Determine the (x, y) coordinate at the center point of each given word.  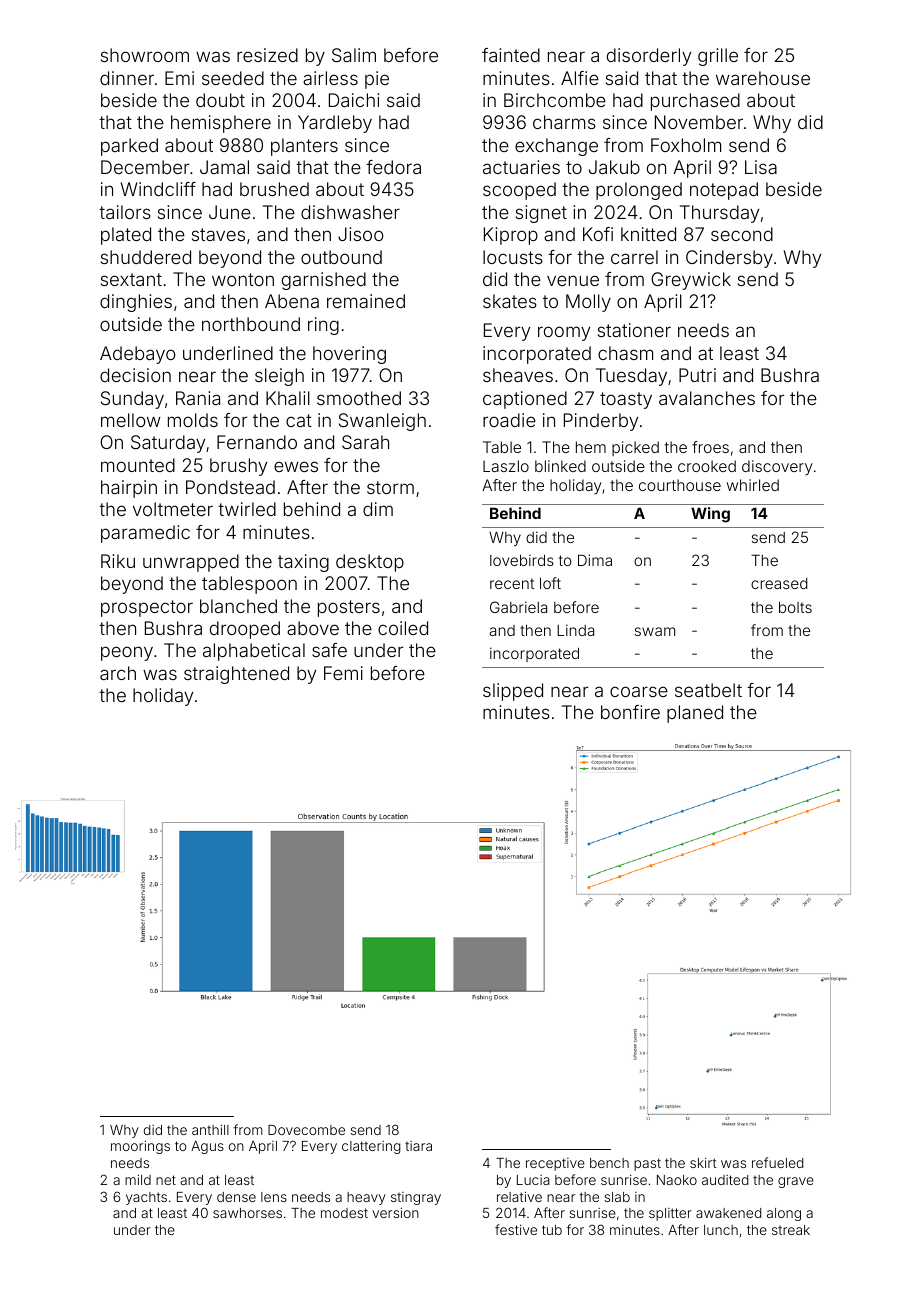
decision (135, 375)
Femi (343, 673)
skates (510, 301)
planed (695, 714)
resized (267, 55)
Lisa (761, 167)
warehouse (763, 78)
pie (377, 80)
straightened (236, 675)
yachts (146, 1198)
